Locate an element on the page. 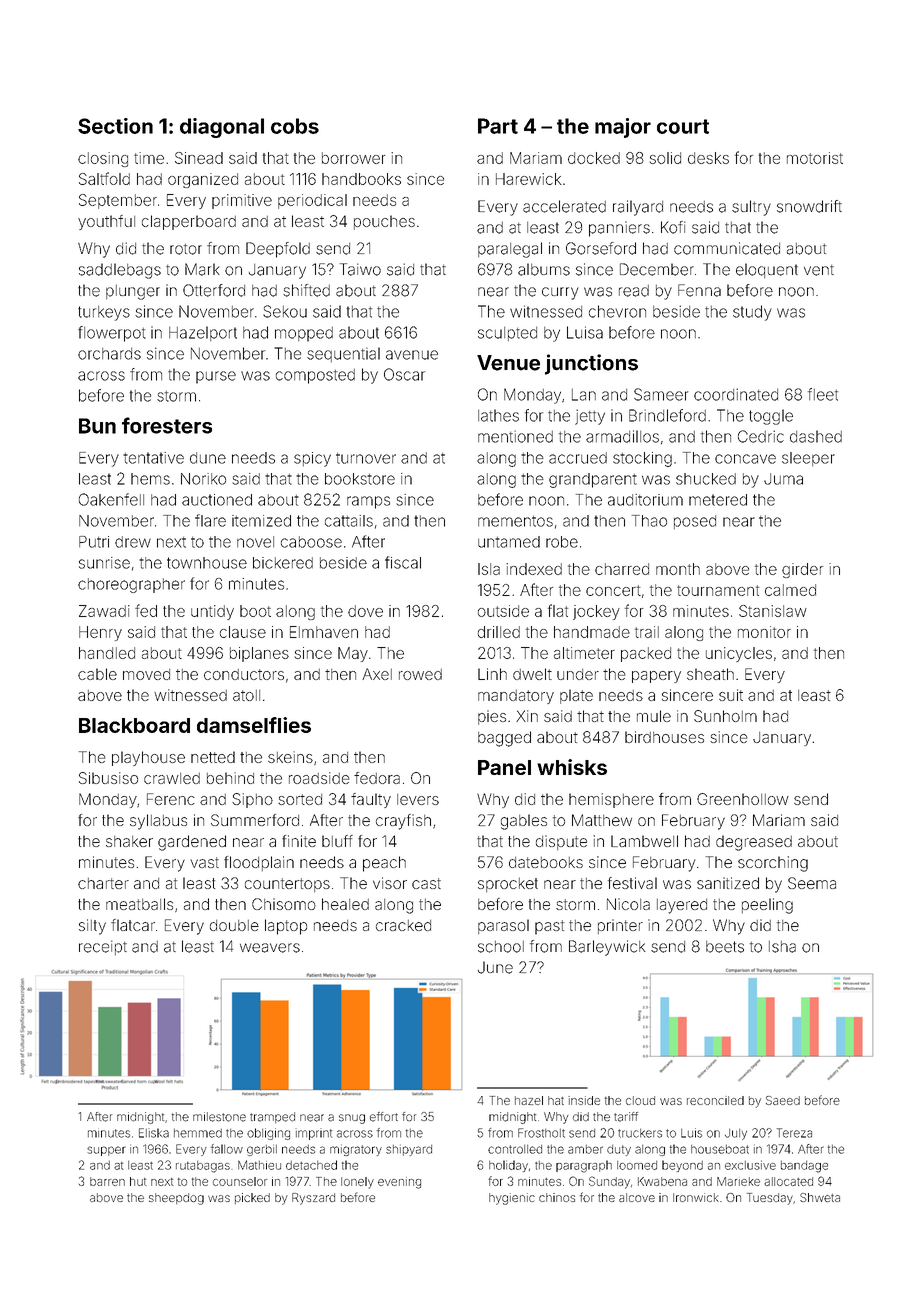  alcove is located at coordinates (637, 1197).
